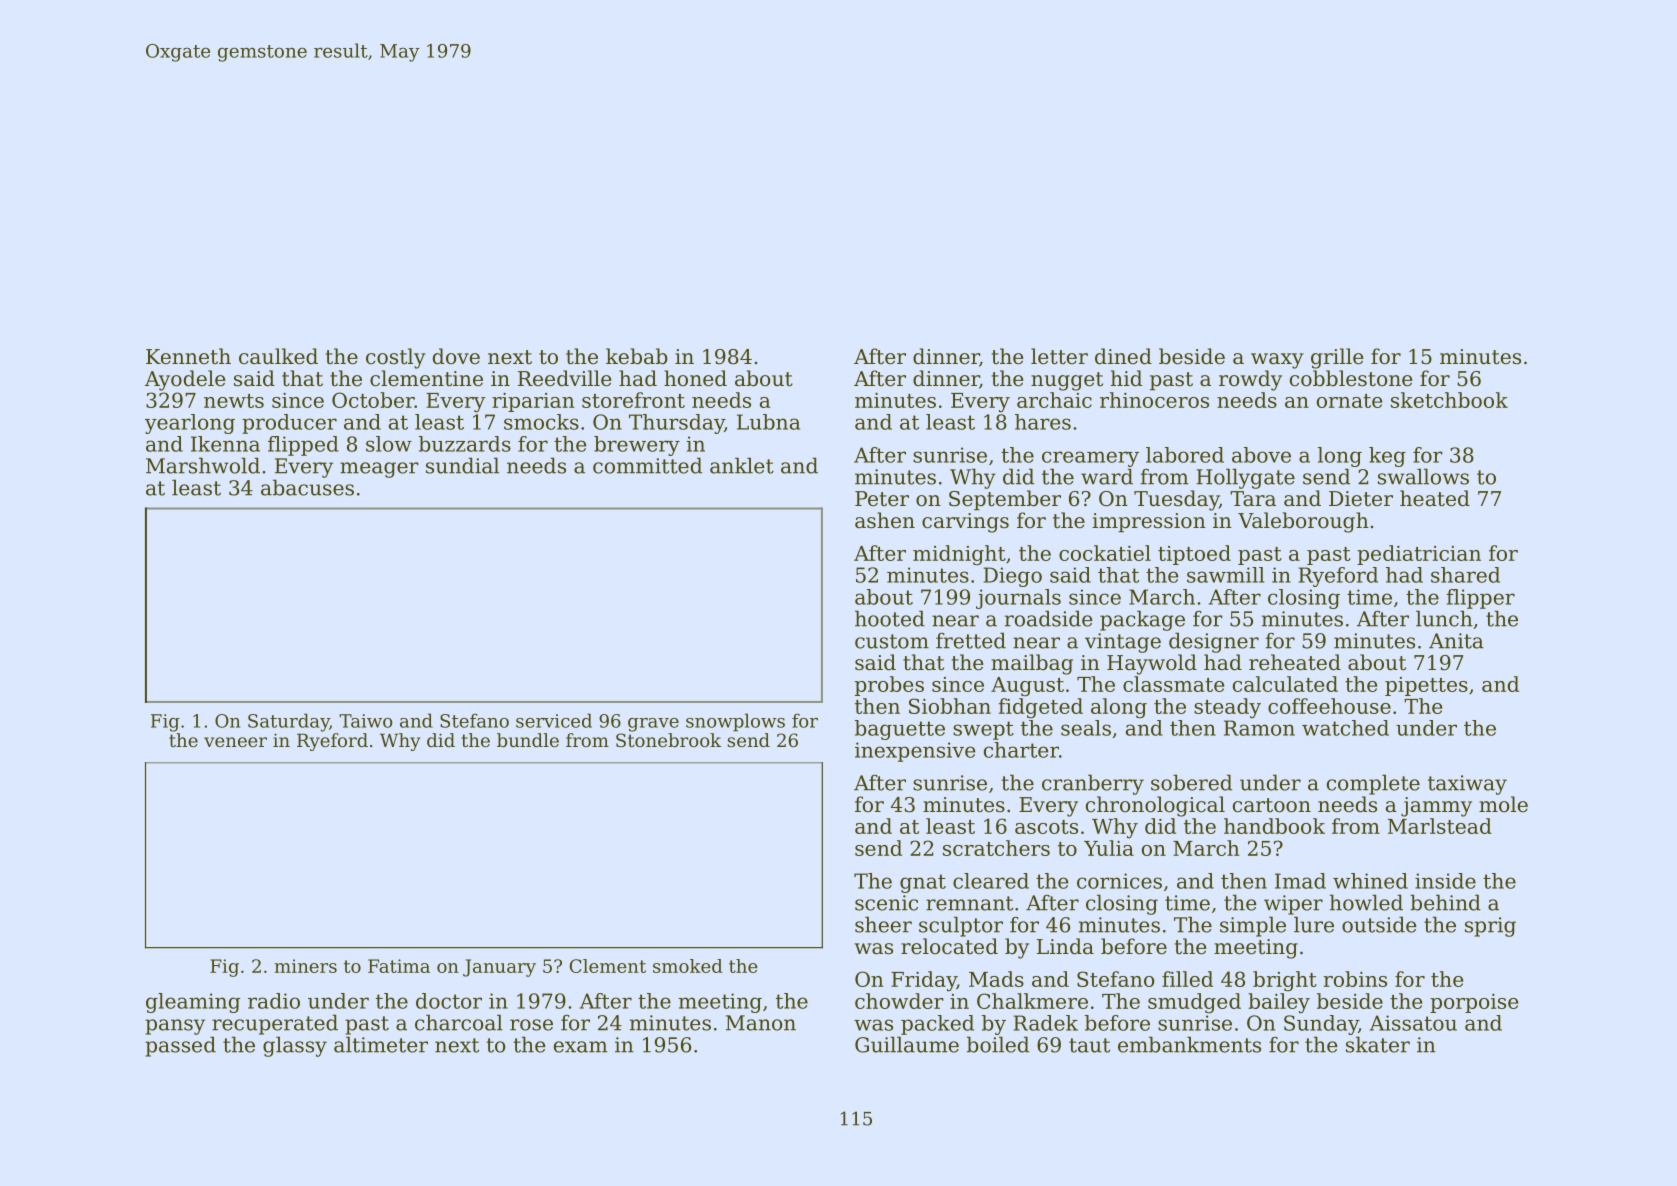 This screenshot has height=1186, width=1677. What do you see at coordinates (235, 742) in the screenshot?
I see `veneer` at bounding box center [235, 742].
